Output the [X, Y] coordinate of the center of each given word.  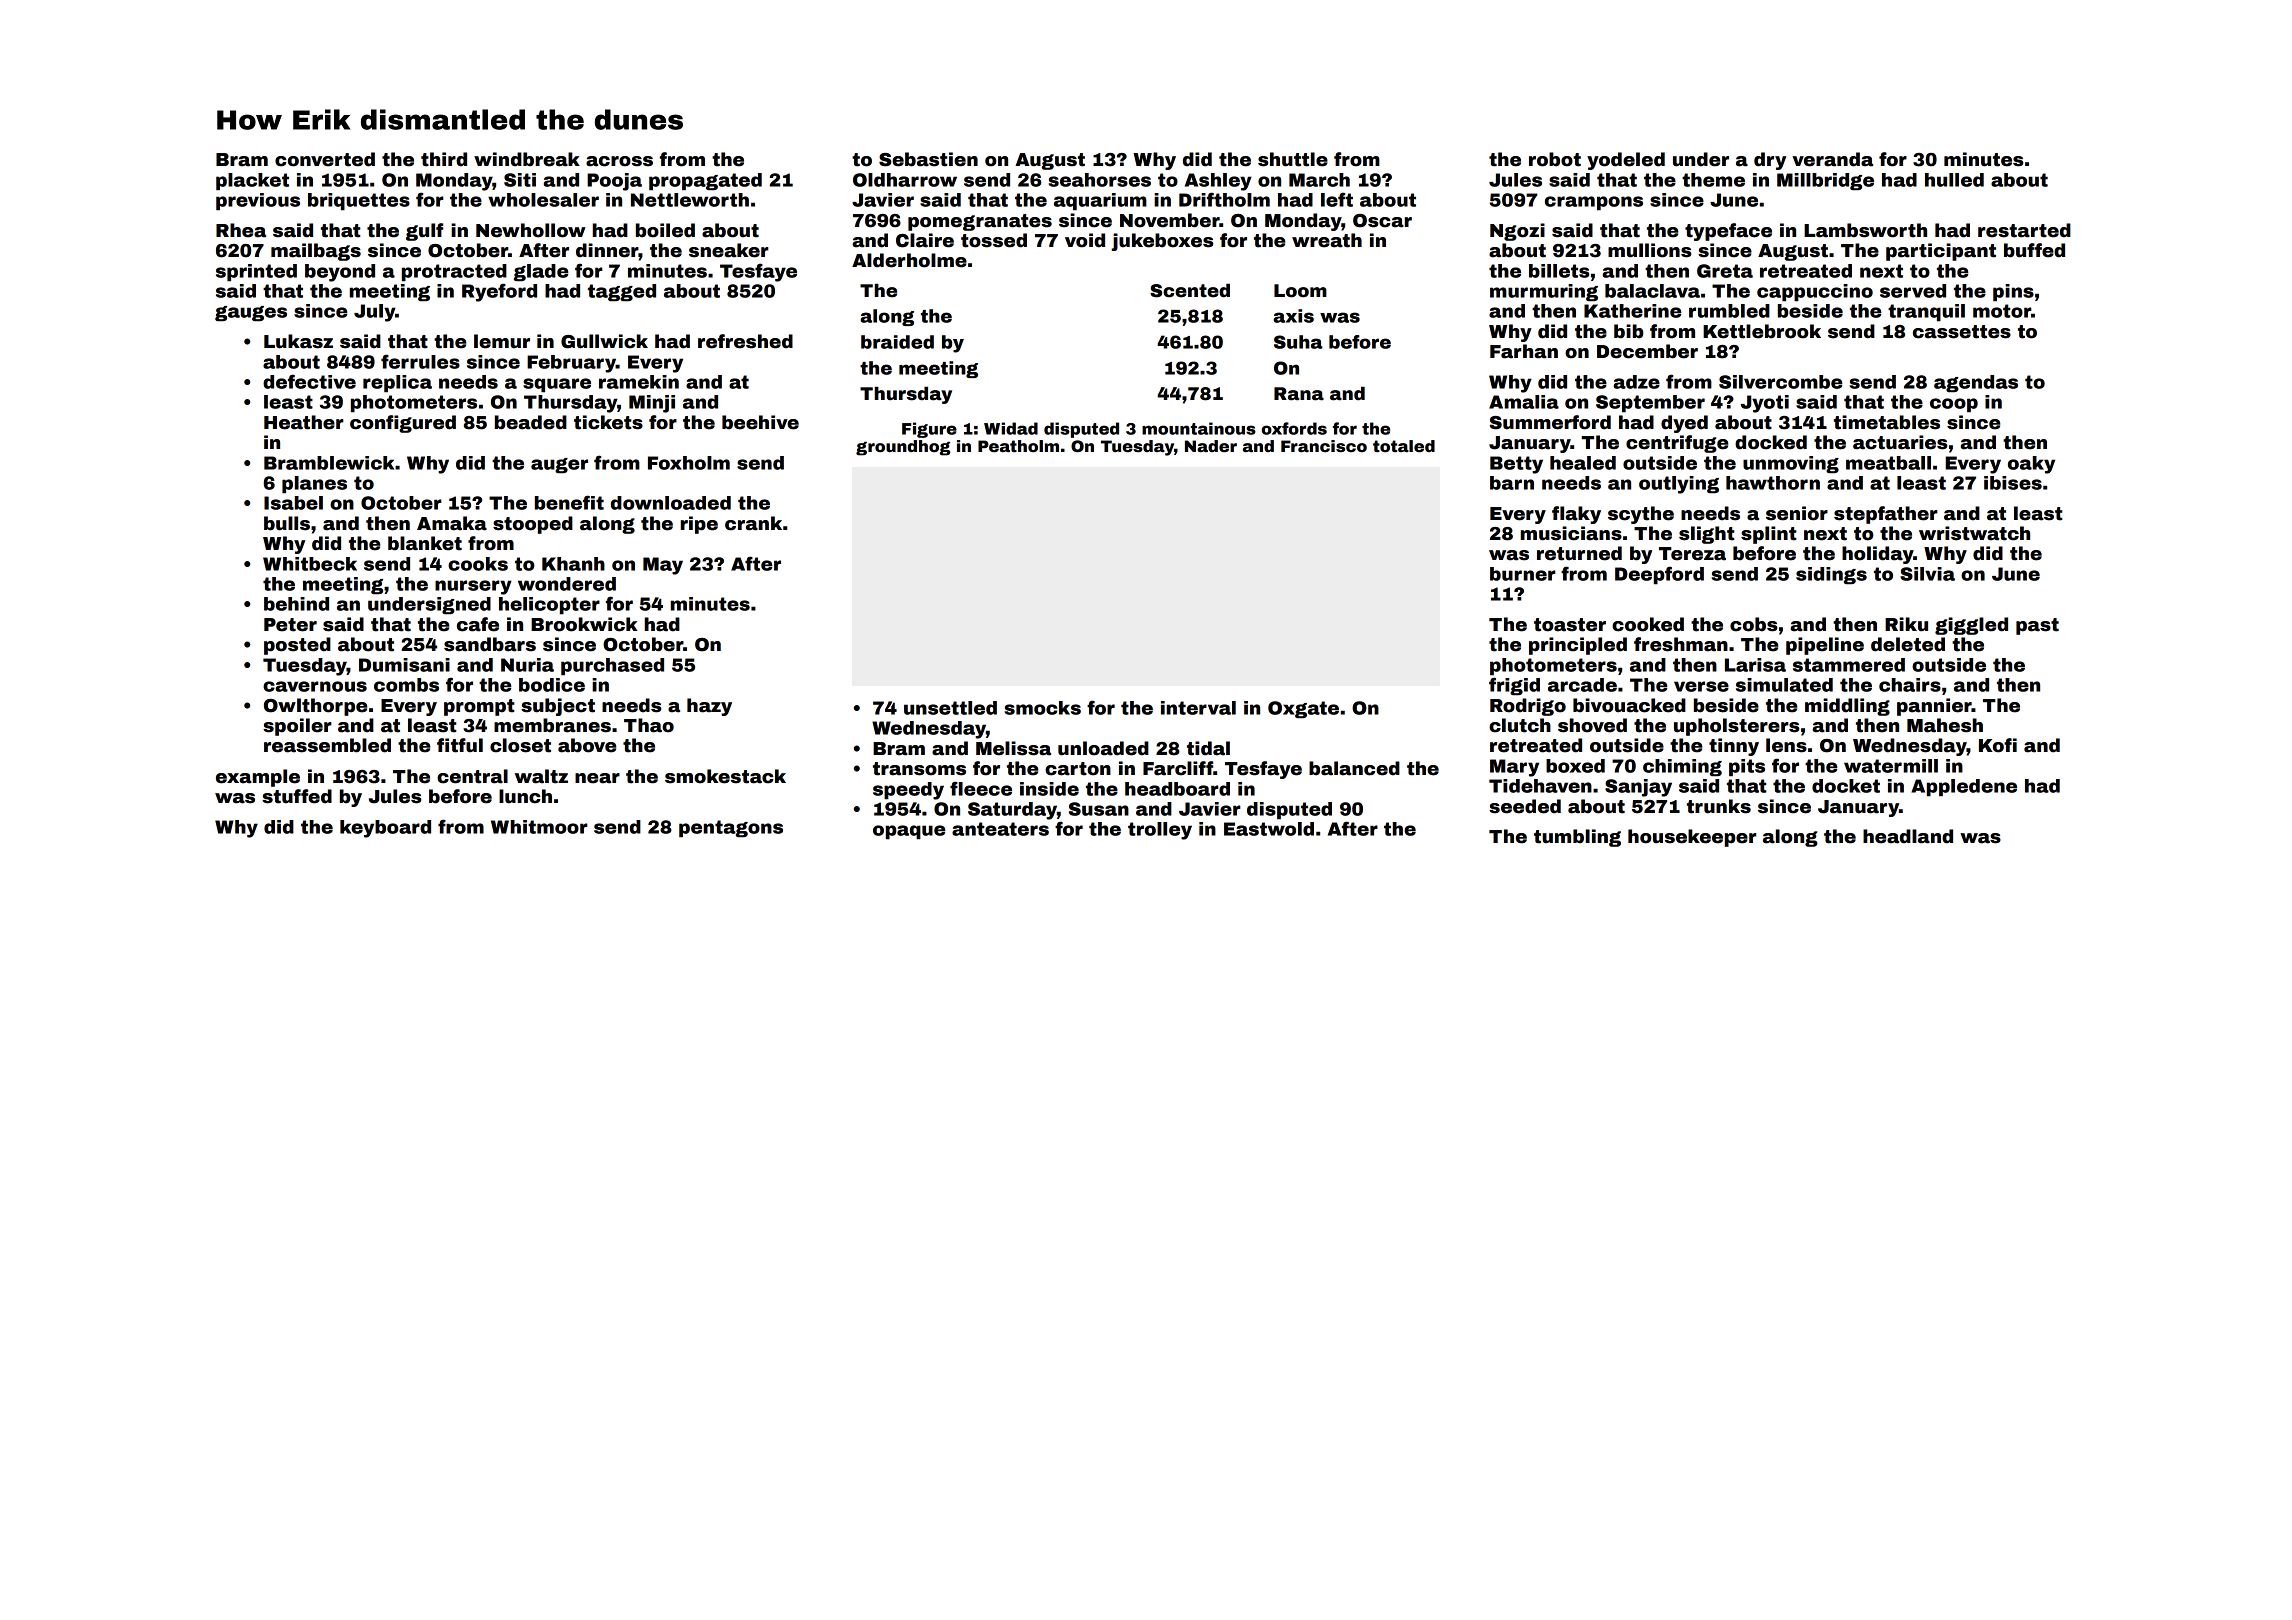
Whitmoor [539, 827]
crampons [1594, 203]
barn [1512, 483]
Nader [1211, 446]
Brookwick [584, 624]
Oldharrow [905, 180]
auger [559, 466]
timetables [1887, 422]
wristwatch [1974, 533]
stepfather [1886, 515]
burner [1523, 574]
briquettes [359, 202]
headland [1908, 836]
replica [397, 384]
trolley [1160, 831]
